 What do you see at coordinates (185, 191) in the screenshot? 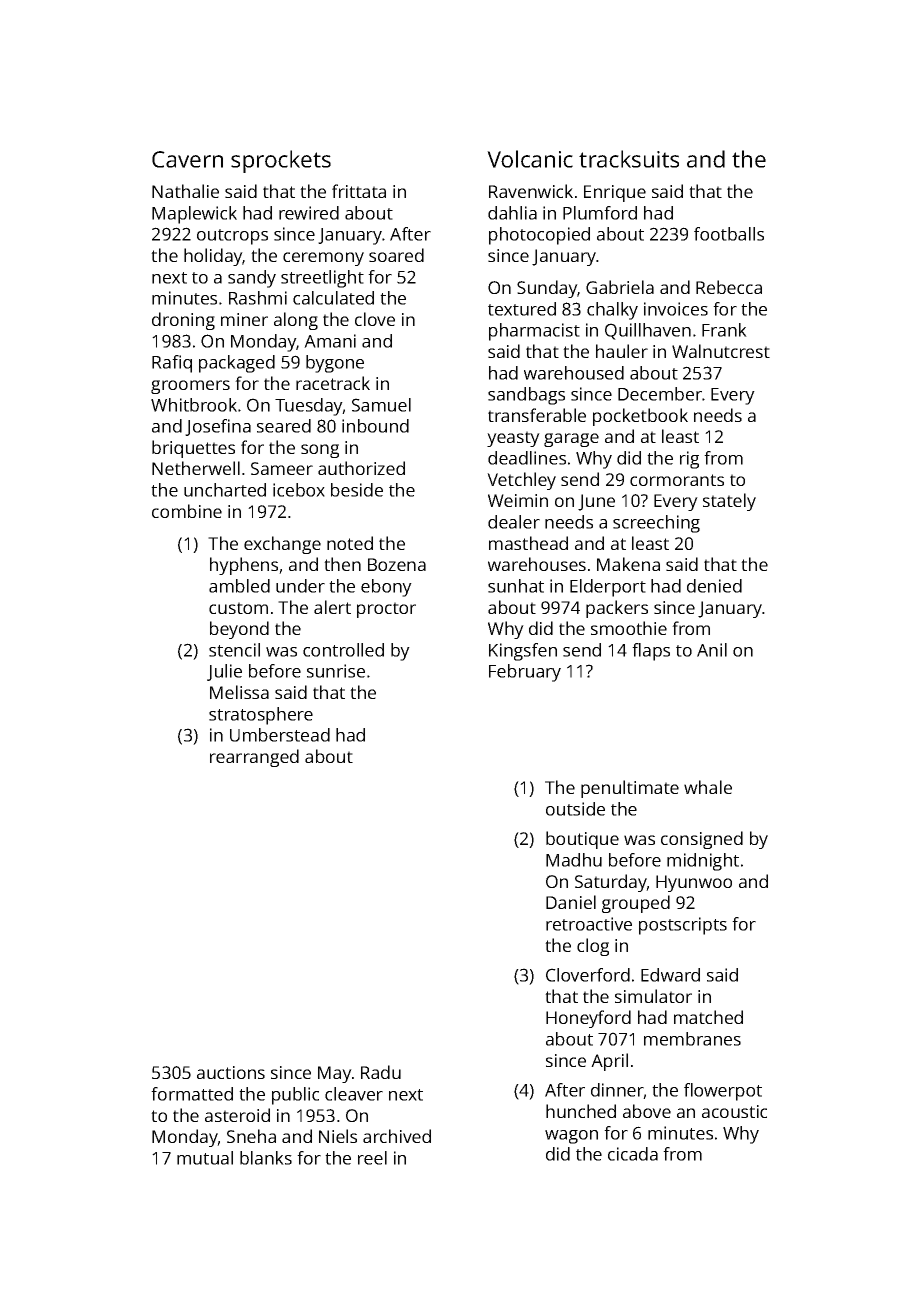
I see `Nathalie` at bounding box center [185, 191].
